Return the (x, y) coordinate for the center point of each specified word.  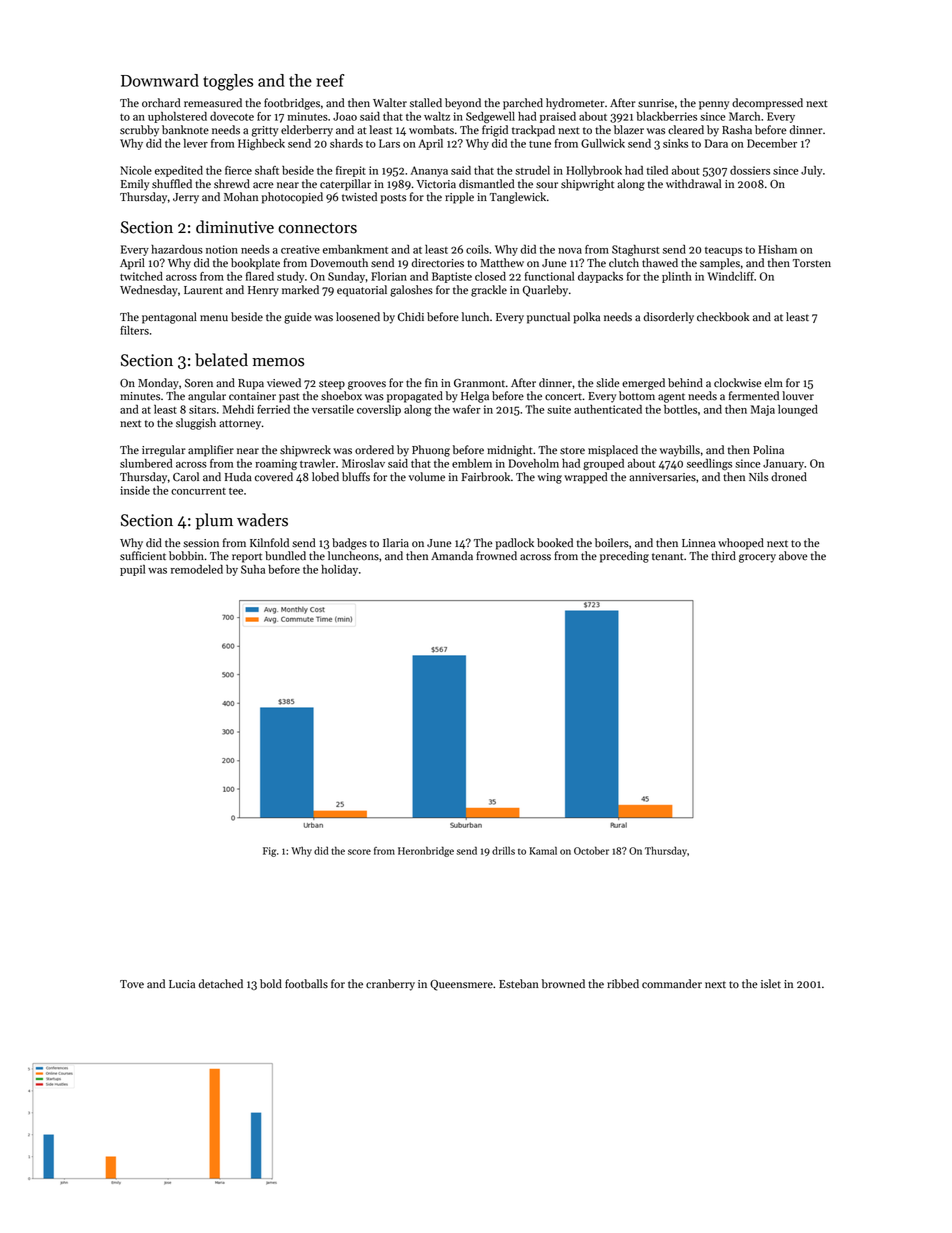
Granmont (479, 383)
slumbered (146, 463)
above (793, 556)
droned (789, 477)
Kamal (543, 850)
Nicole (136, 170)
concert (563, 397)
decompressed (767, 104)
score (359, 852)
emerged (643, 384)
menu (214, 318)
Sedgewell (490, 117)
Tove (132, 984)
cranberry (390, 985)
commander (672, 984)
